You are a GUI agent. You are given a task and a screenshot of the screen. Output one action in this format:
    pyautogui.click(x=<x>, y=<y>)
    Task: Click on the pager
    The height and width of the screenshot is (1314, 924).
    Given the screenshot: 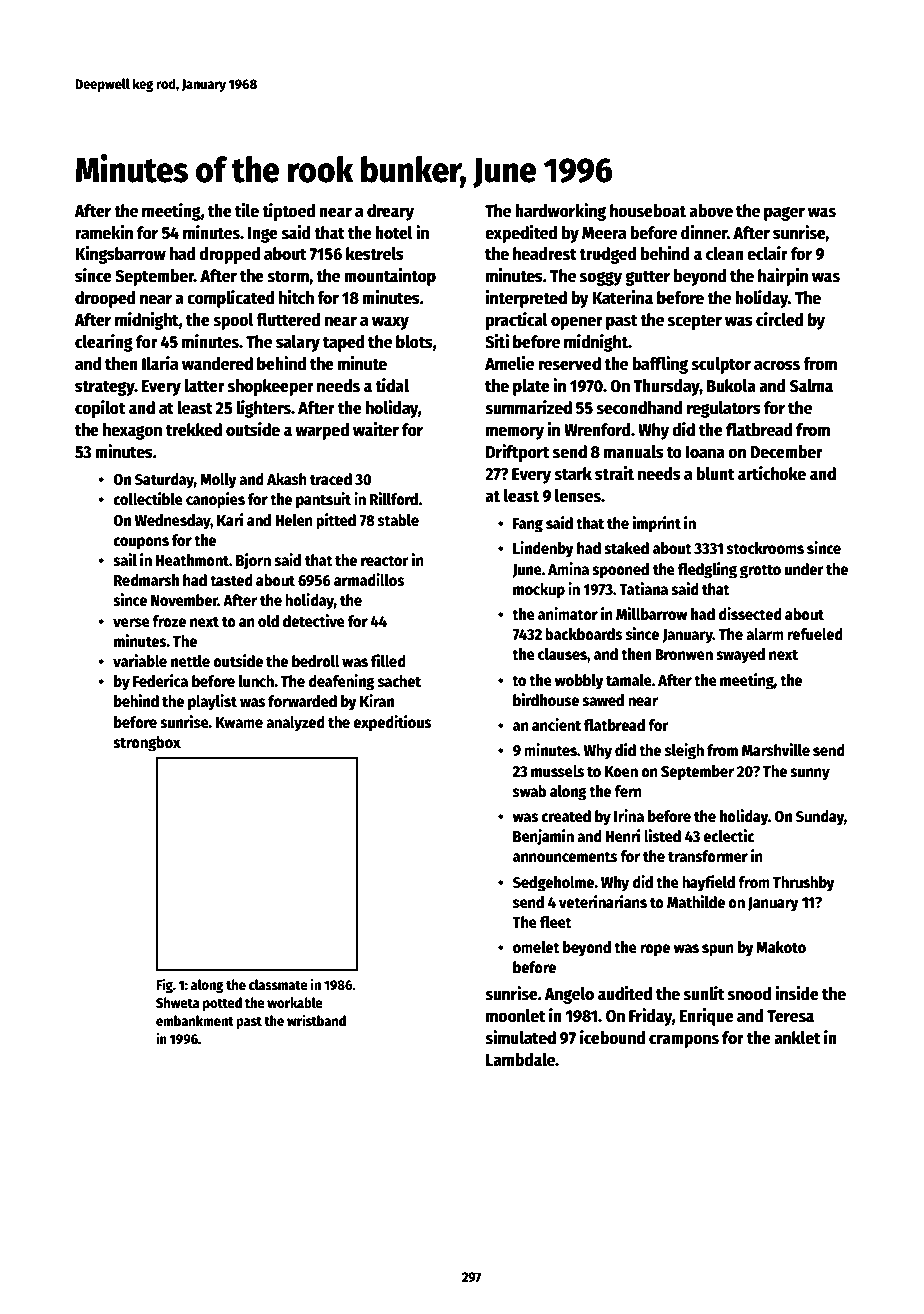 What is the action you would take?
    pyautogui.click(x=784, y=214)
